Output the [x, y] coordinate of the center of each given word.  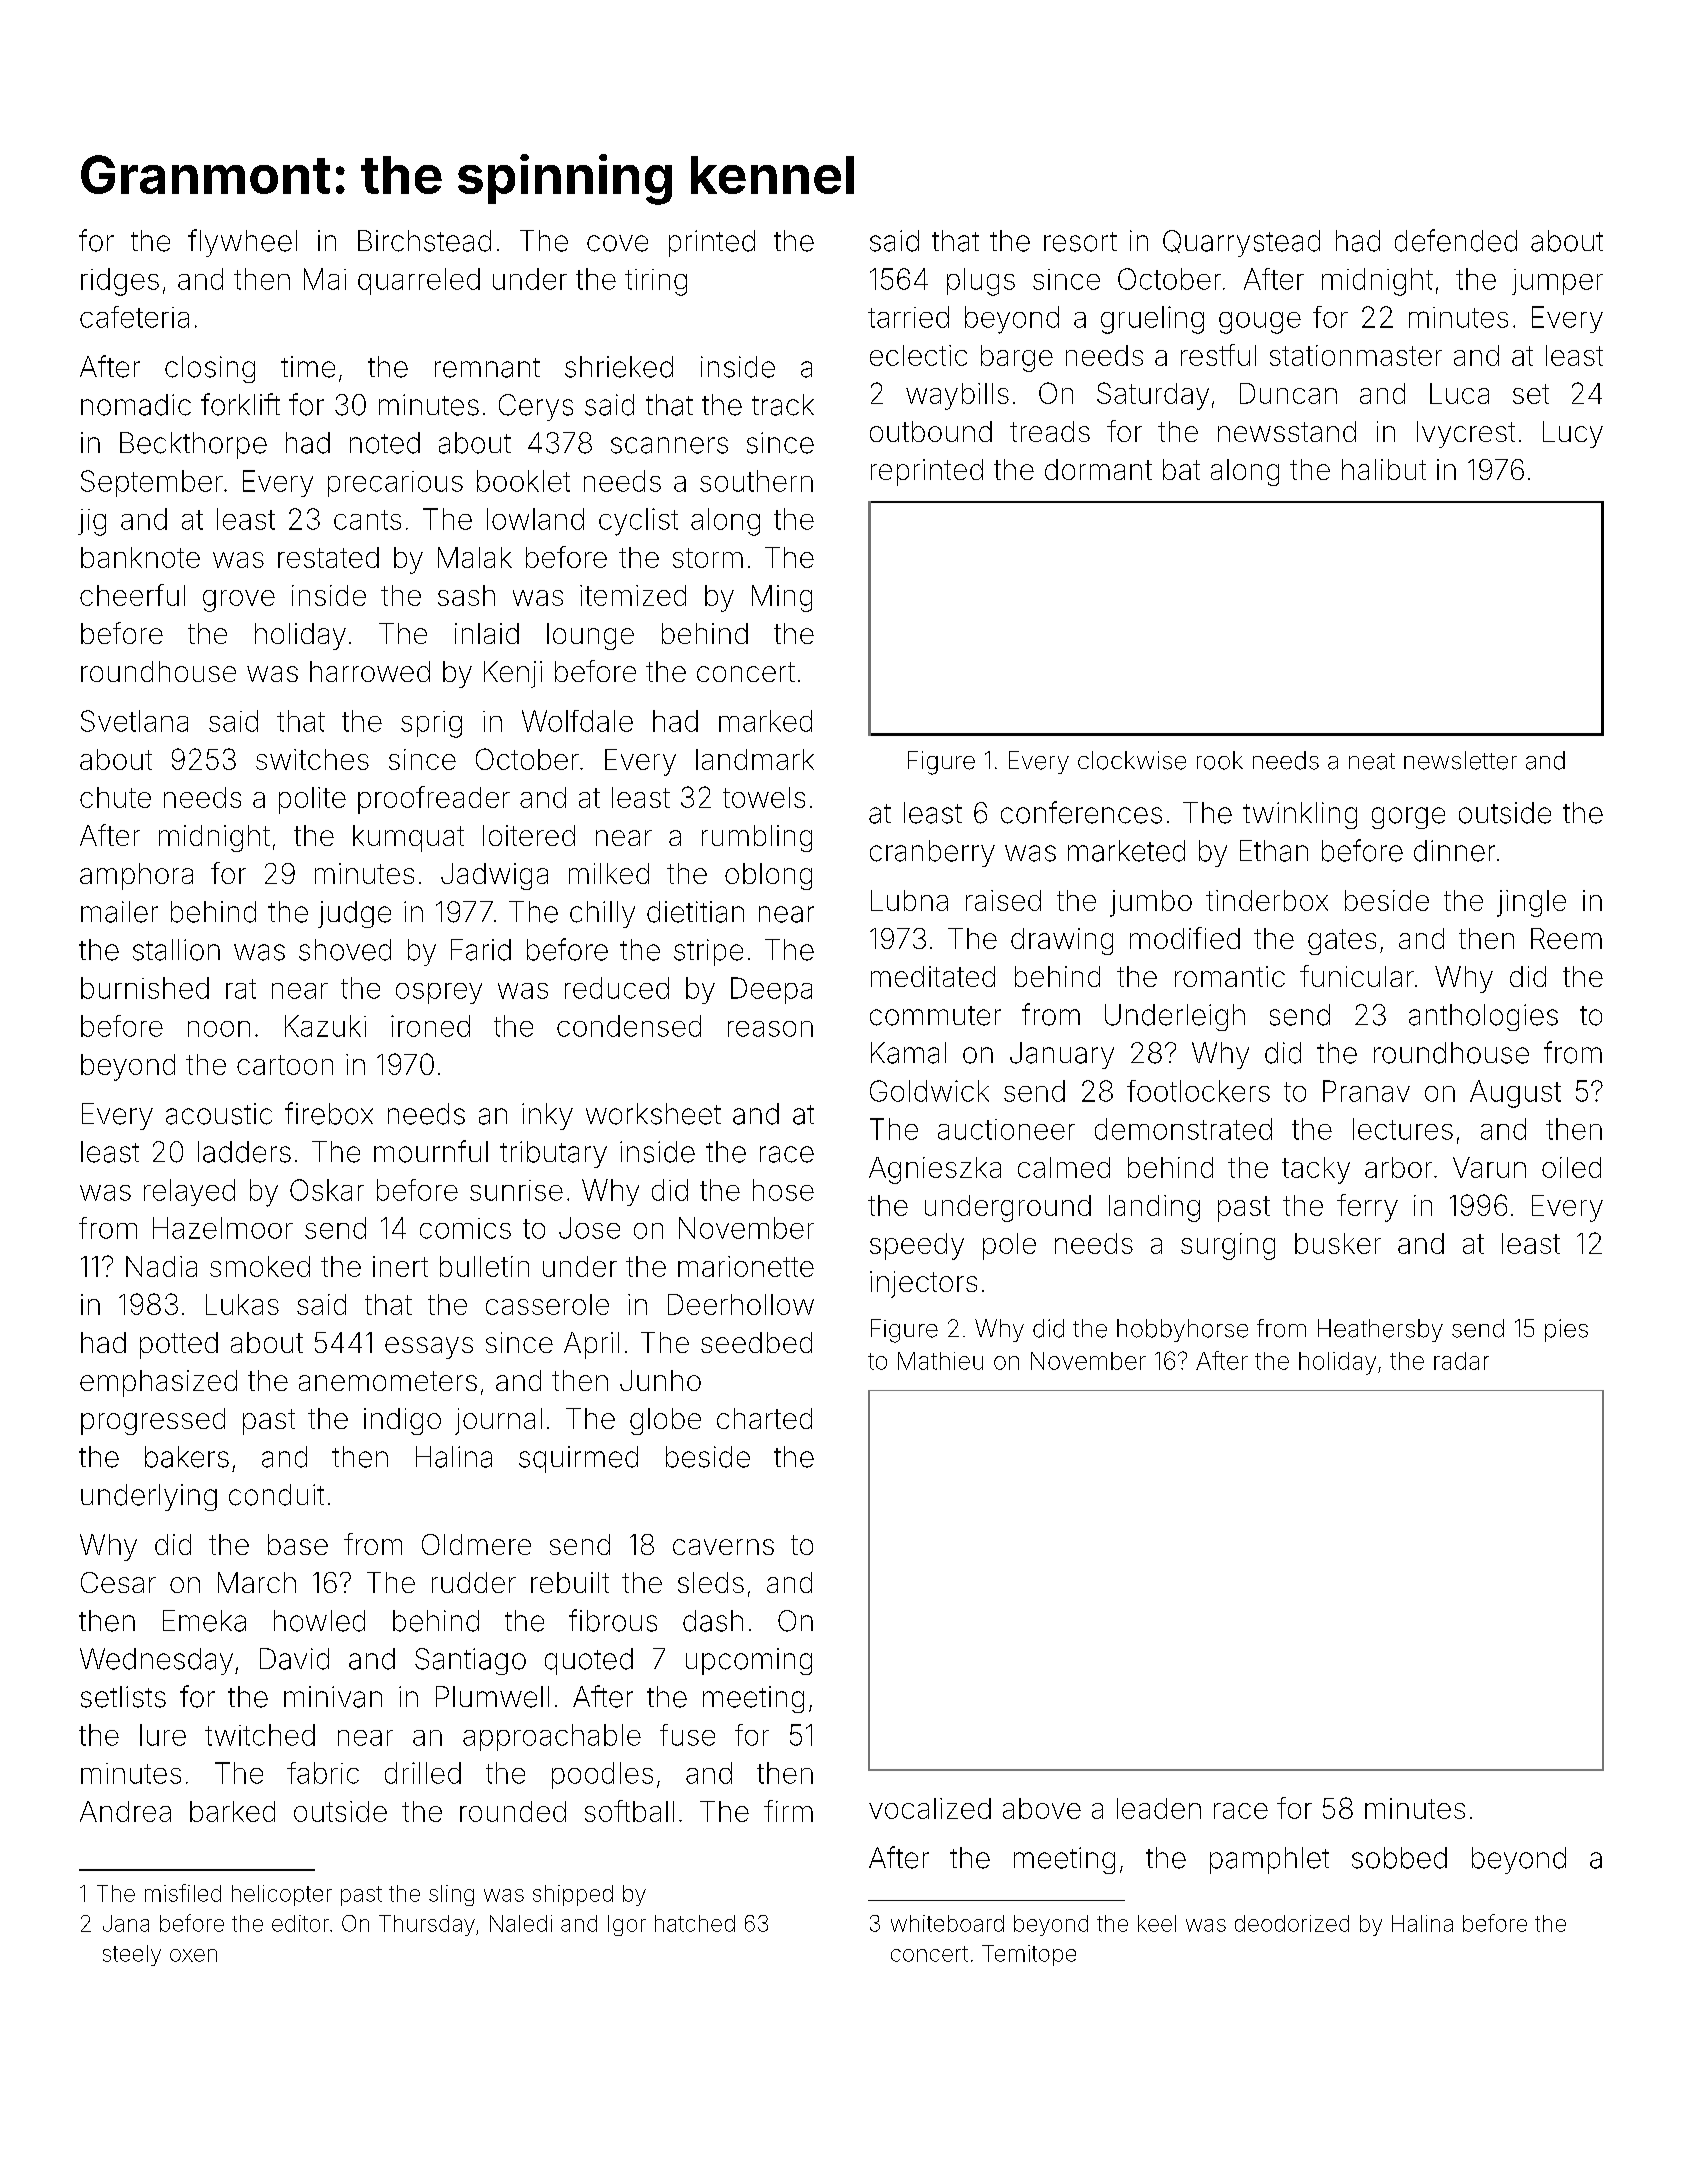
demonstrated [1183, 1129]
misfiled [183, 1893]
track [783, 405]
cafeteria [134, 317]
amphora [136, 876]
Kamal [908, 1053]
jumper [1557, 282]
